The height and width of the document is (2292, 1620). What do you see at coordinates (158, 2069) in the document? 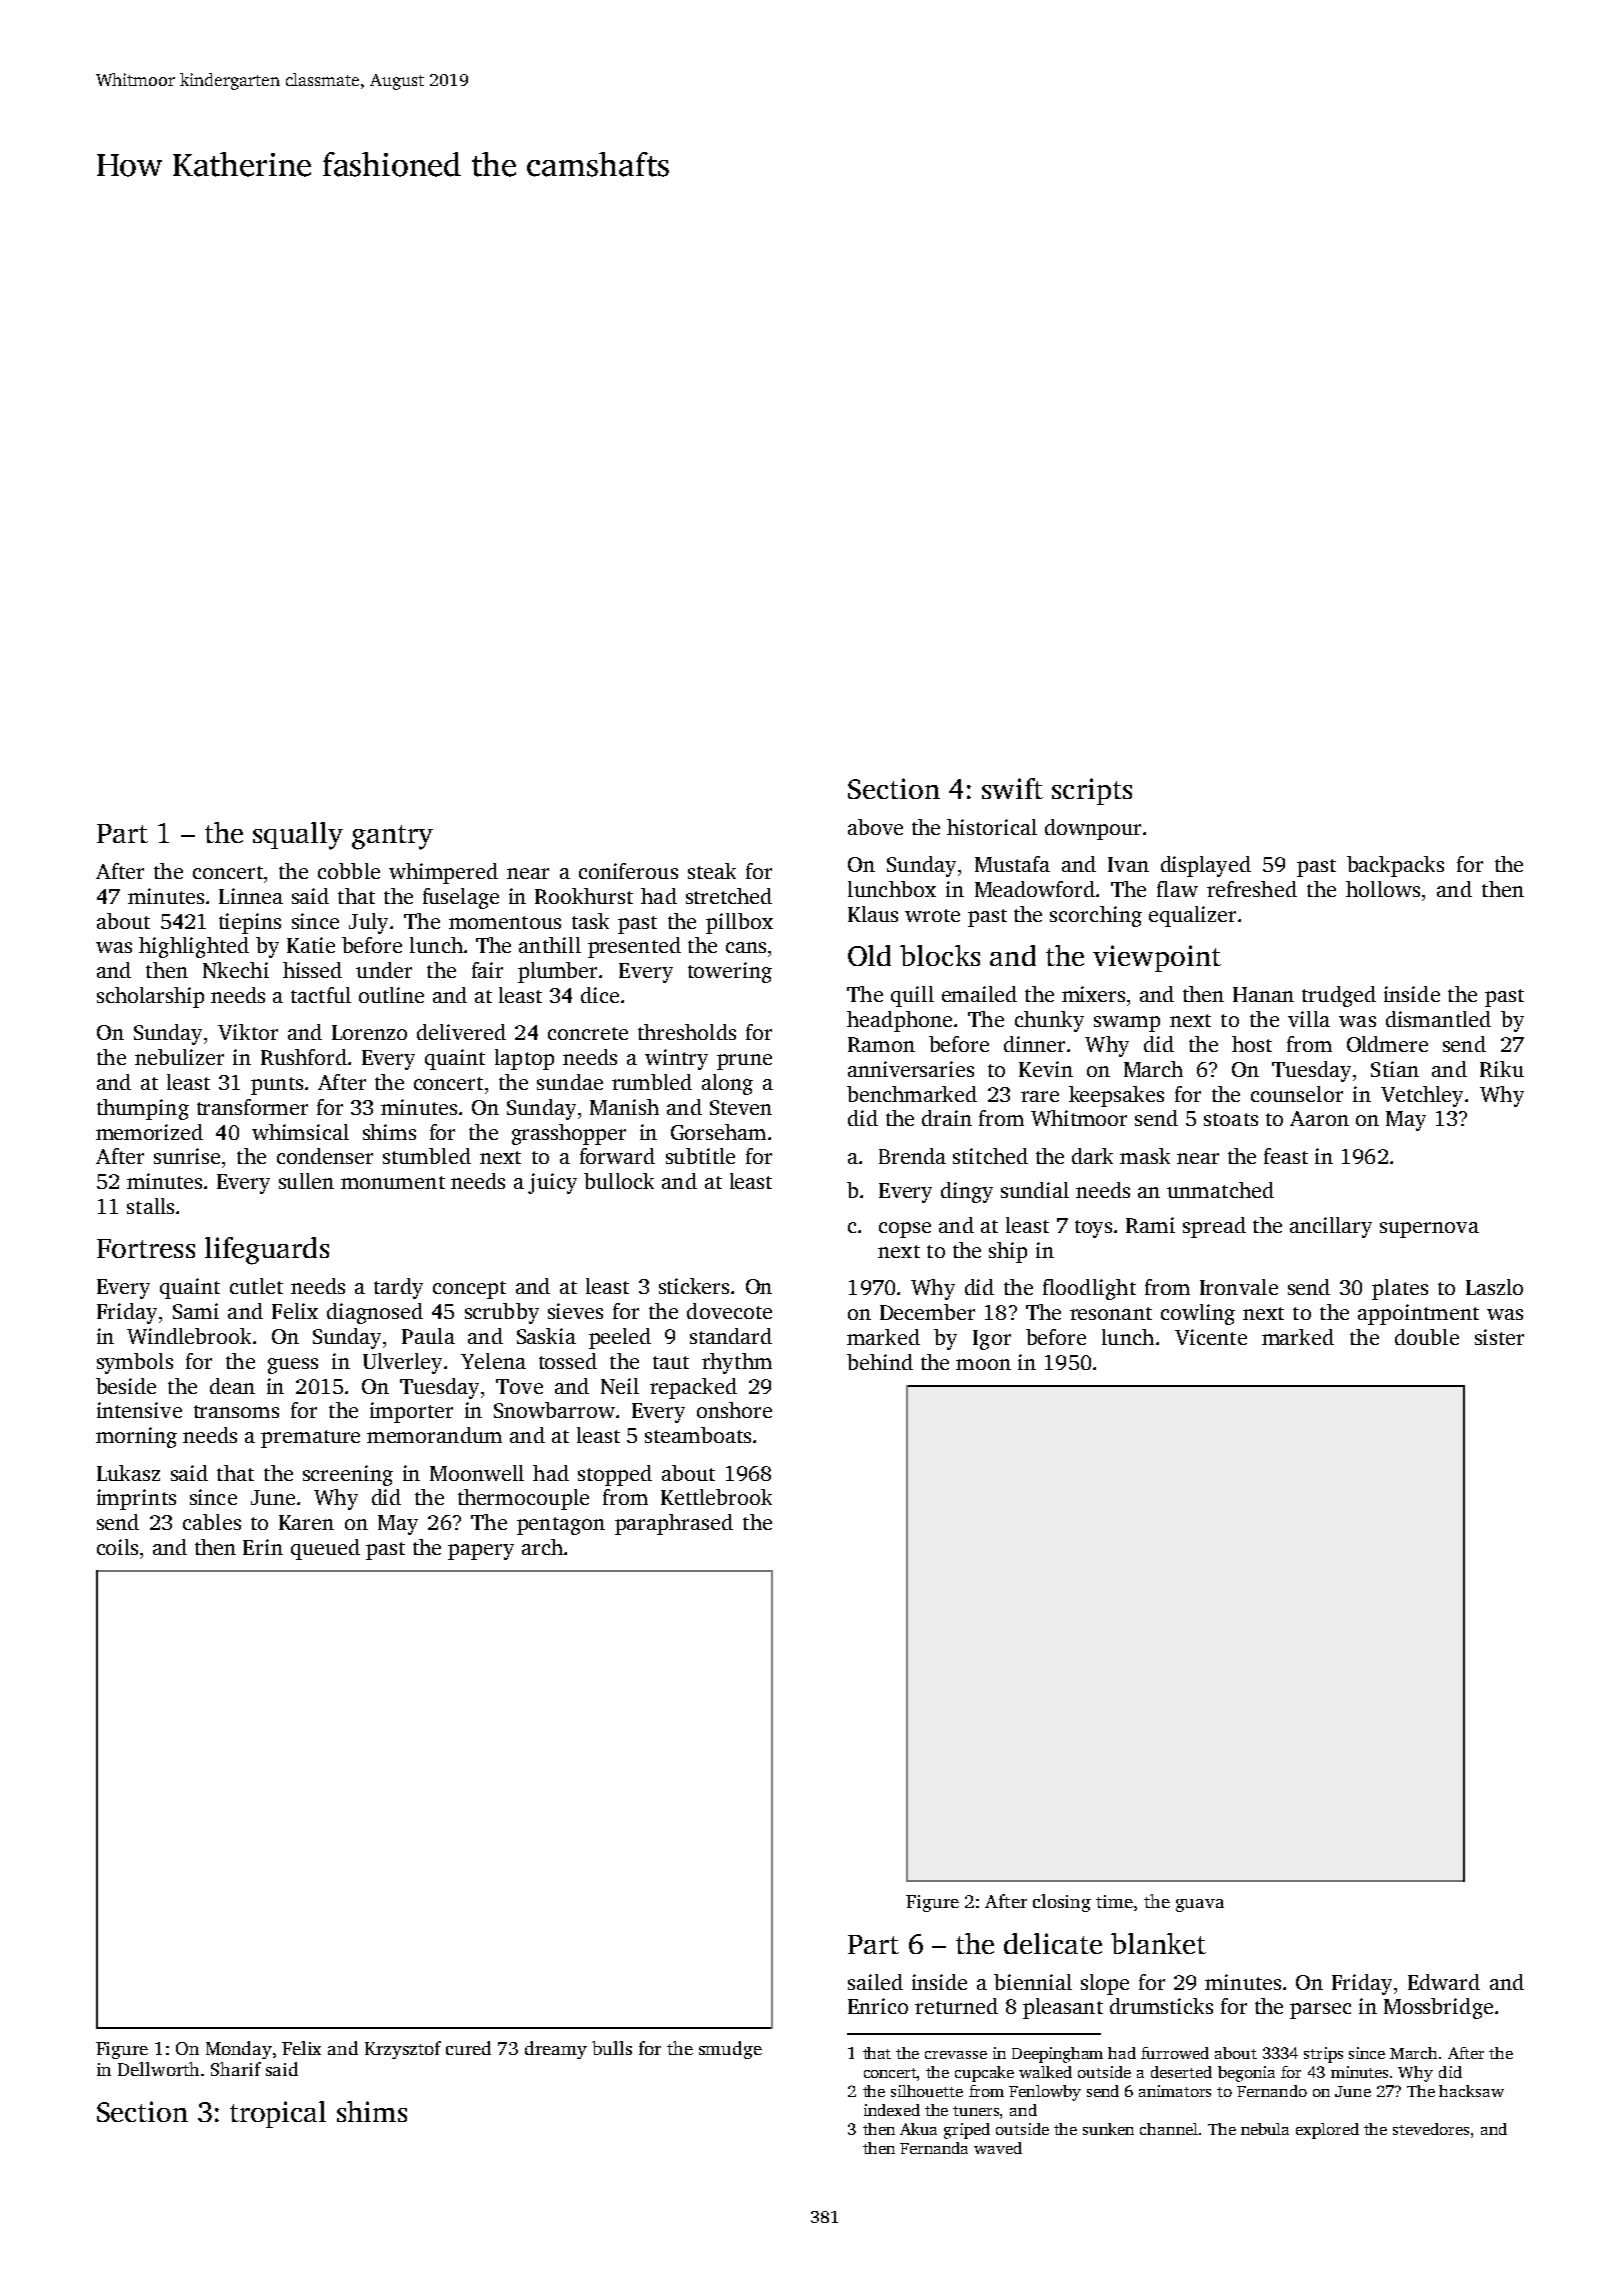
I see `Dellworth` at bounding box center [158, 2069].
